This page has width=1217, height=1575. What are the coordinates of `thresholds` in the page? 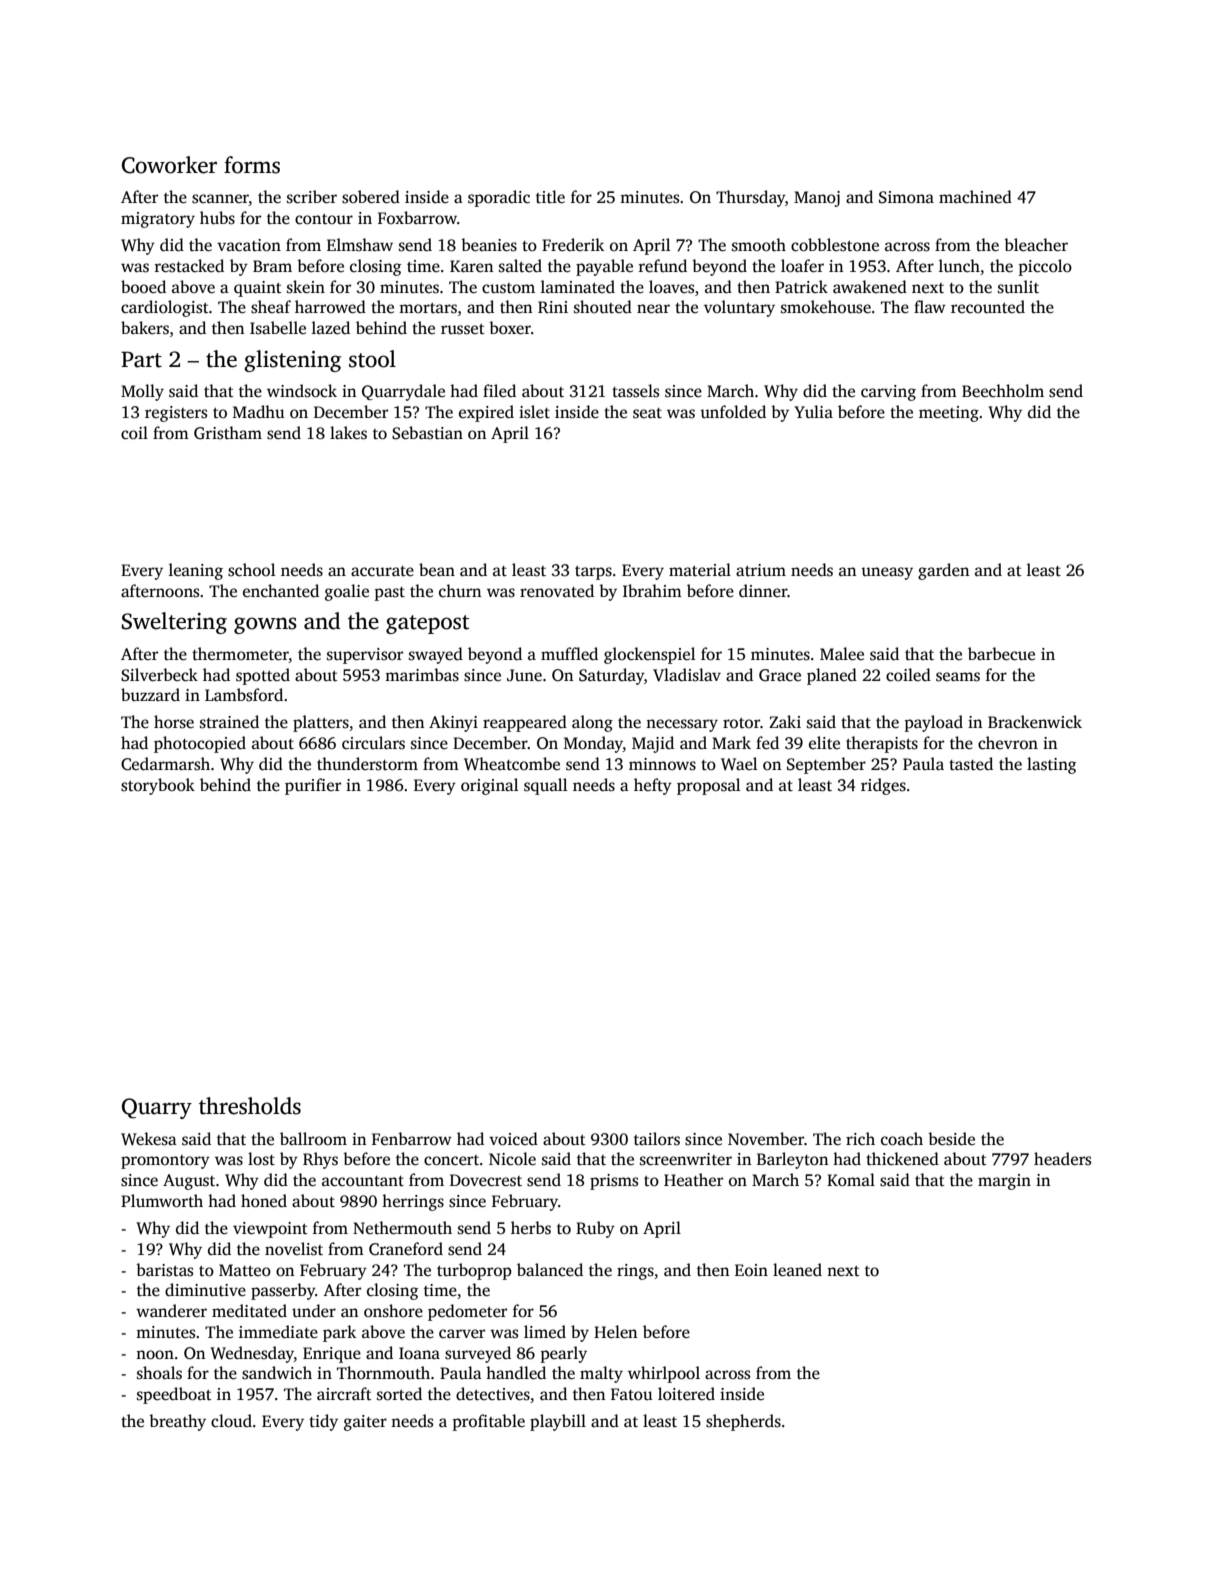 It's located at (250, 1106).
